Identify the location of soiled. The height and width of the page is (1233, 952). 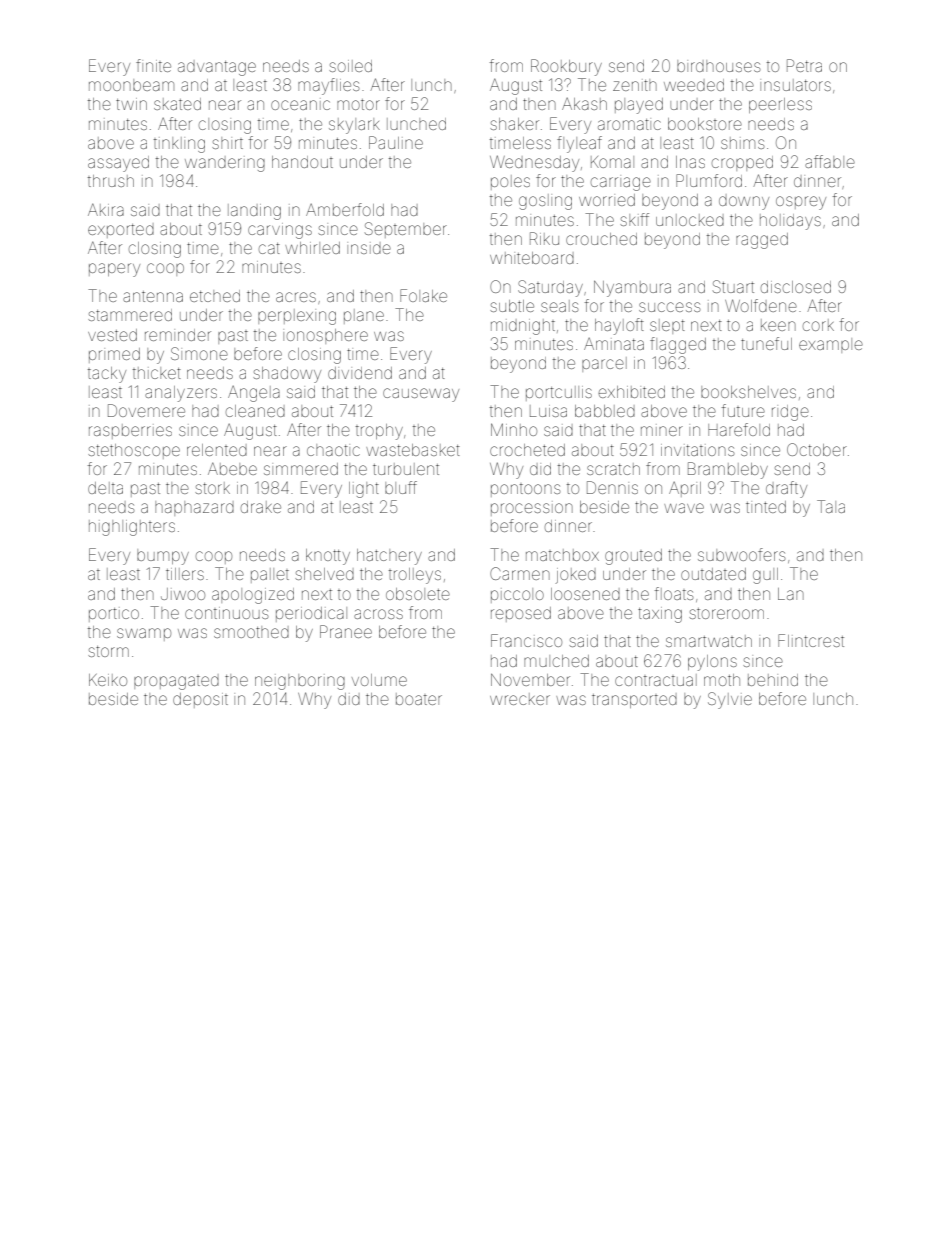
(350, 66).
